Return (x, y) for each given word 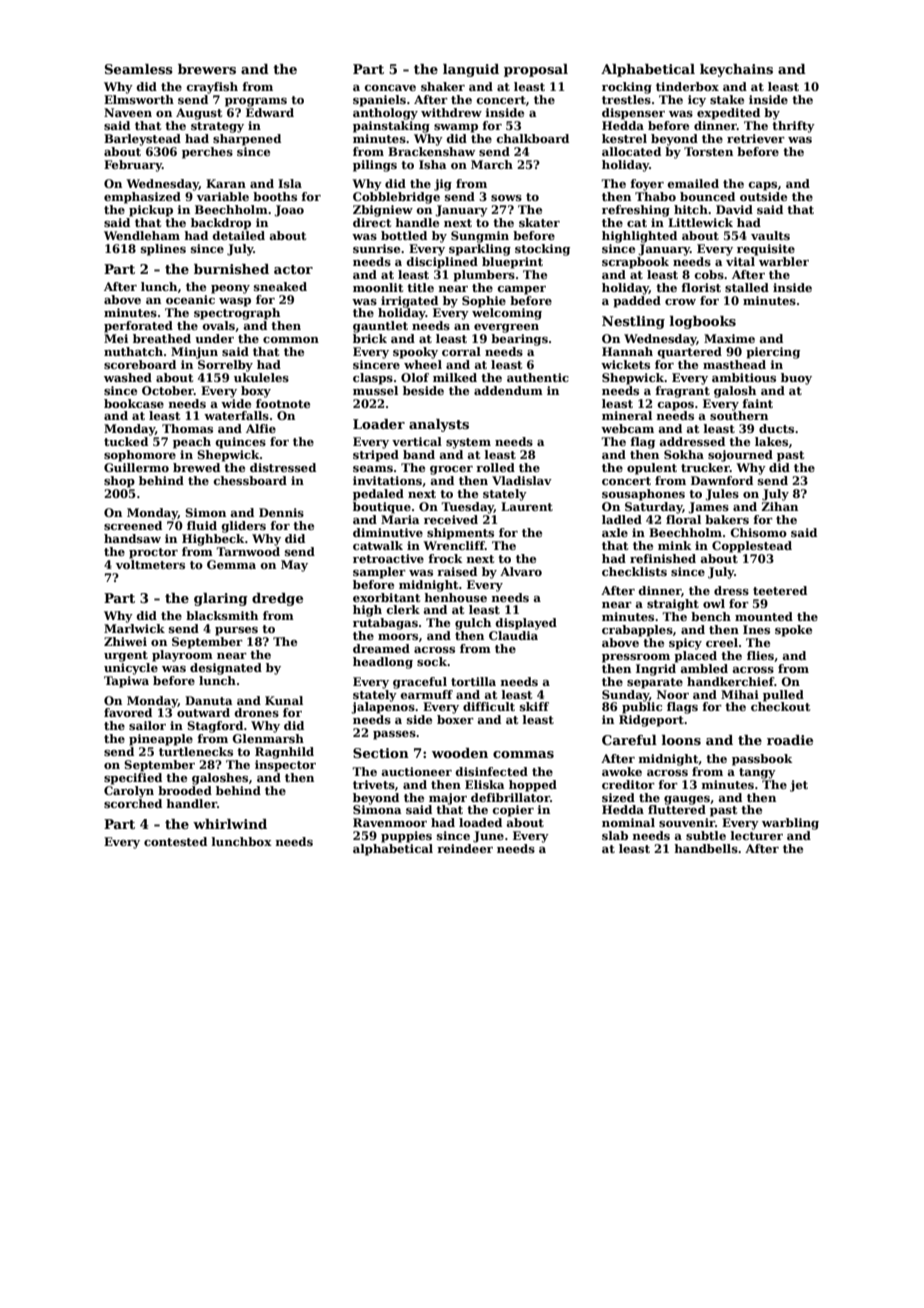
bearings (519, 340)
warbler (784, 261)
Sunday (625, 696)
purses (236, 631)
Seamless (139, 69)
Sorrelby (225, 366)
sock (432, 661)
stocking (542, 250)
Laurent (527, 506)
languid (471, 70)
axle (615, 532)
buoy (796, 379)
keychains (736, 70)
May (294, 566)
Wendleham (142, 235)
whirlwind (230, 824)
